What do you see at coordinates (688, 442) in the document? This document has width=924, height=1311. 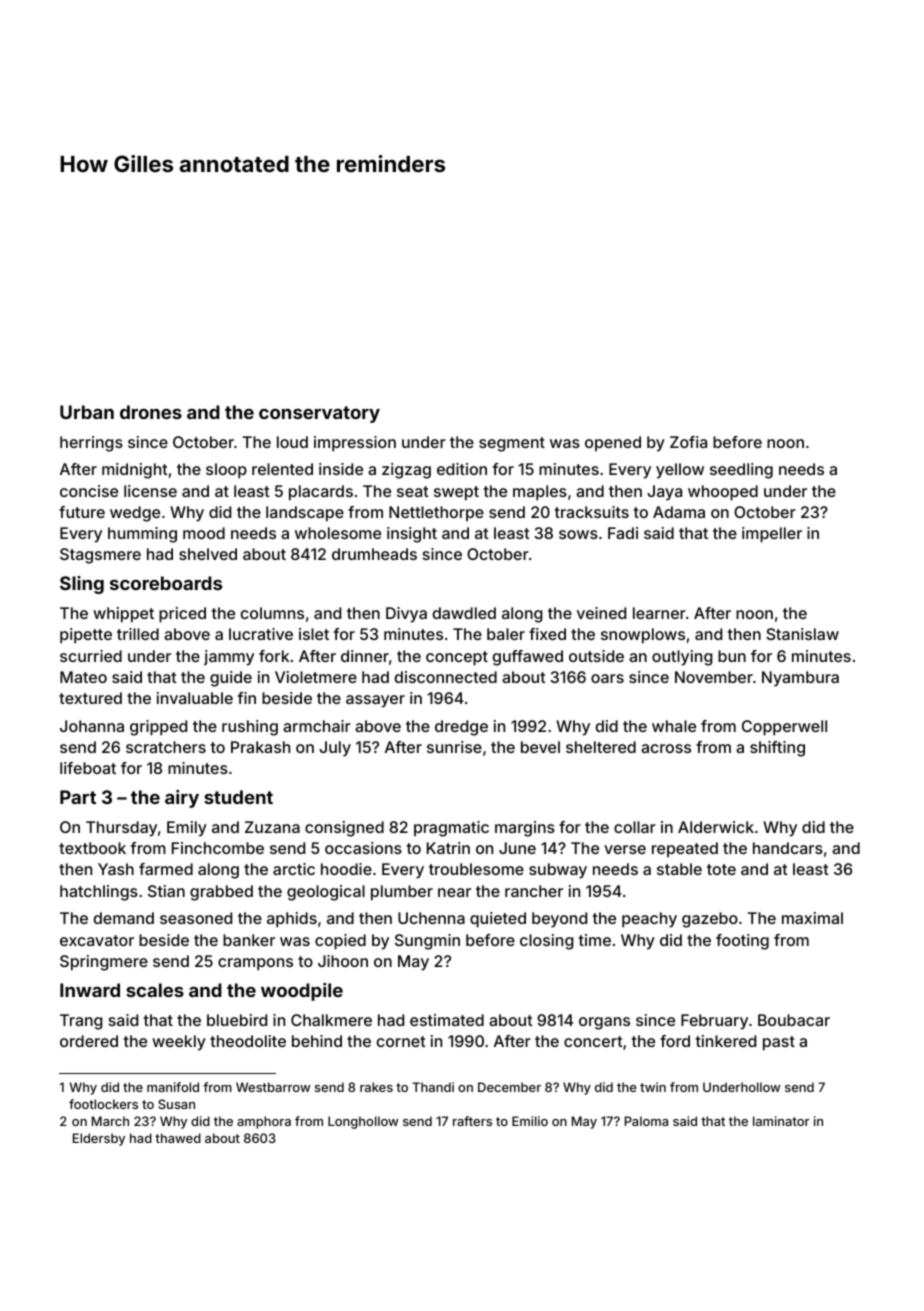 I see `Zofia` at bounding box center [688, 442].
